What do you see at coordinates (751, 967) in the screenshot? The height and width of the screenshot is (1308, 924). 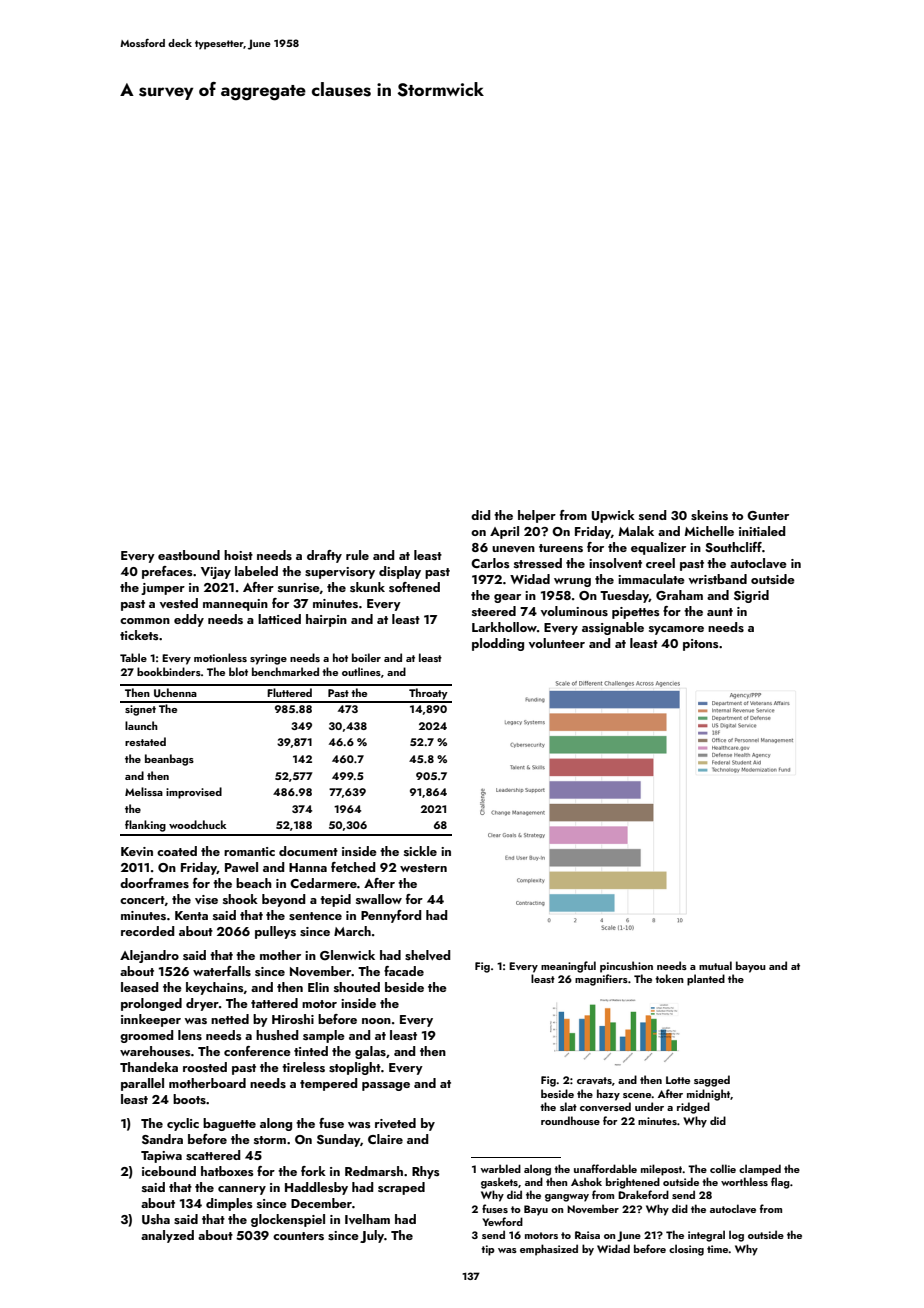 I see `bayou` at bounding box center [751, 967].
